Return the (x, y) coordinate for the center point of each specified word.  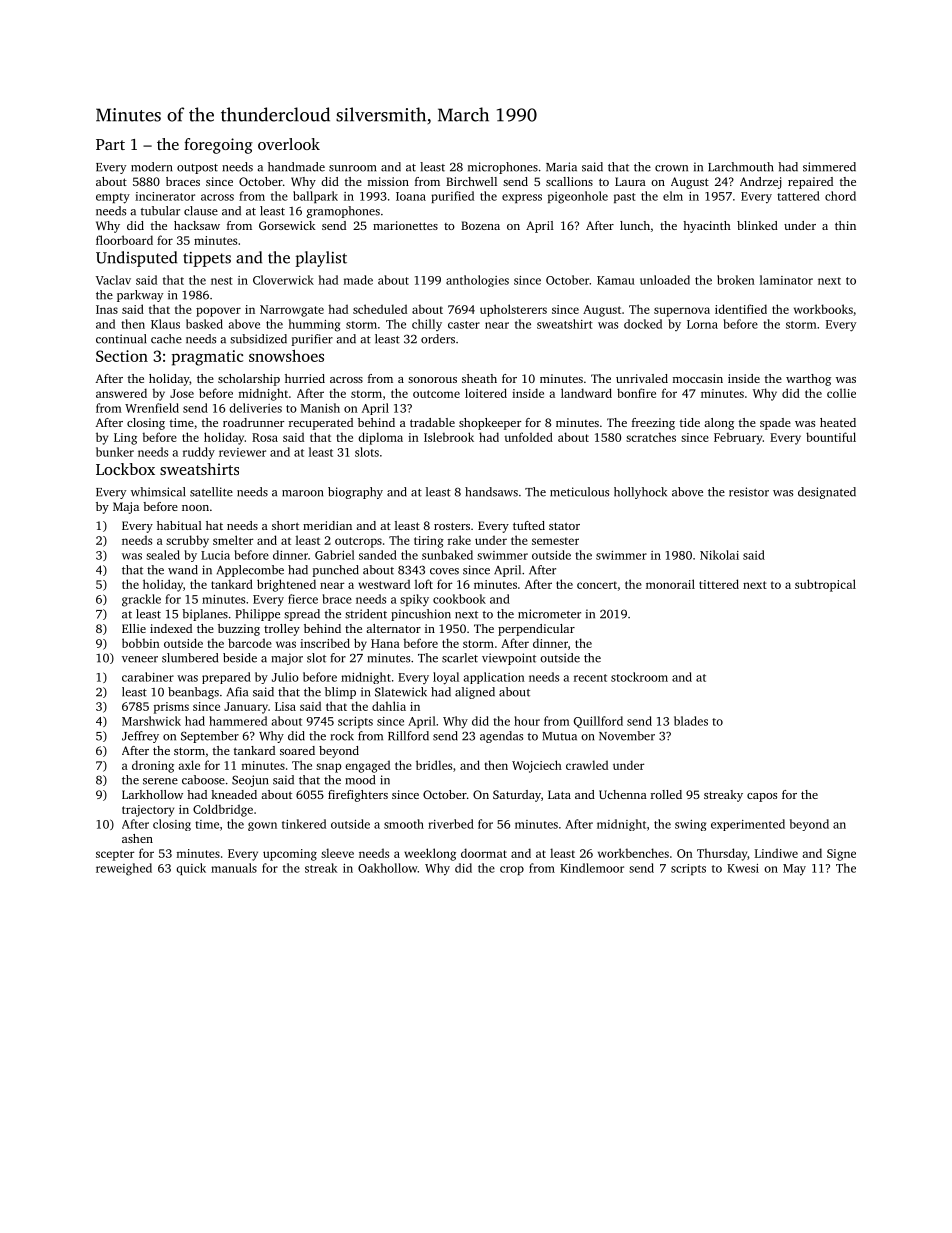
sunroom (352, 168)
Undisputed (136, 259)
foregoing (218, 146)
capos (762, 797)
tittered (719, 584)
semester (555, 541)
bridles (434, 765)
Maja (126, 508)
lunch (635, 225)
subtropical (825, 585)
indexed (171, 628)
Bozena (480, 225)
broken (736, 280)
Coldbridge (223, 810)
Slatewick (401, 692)
